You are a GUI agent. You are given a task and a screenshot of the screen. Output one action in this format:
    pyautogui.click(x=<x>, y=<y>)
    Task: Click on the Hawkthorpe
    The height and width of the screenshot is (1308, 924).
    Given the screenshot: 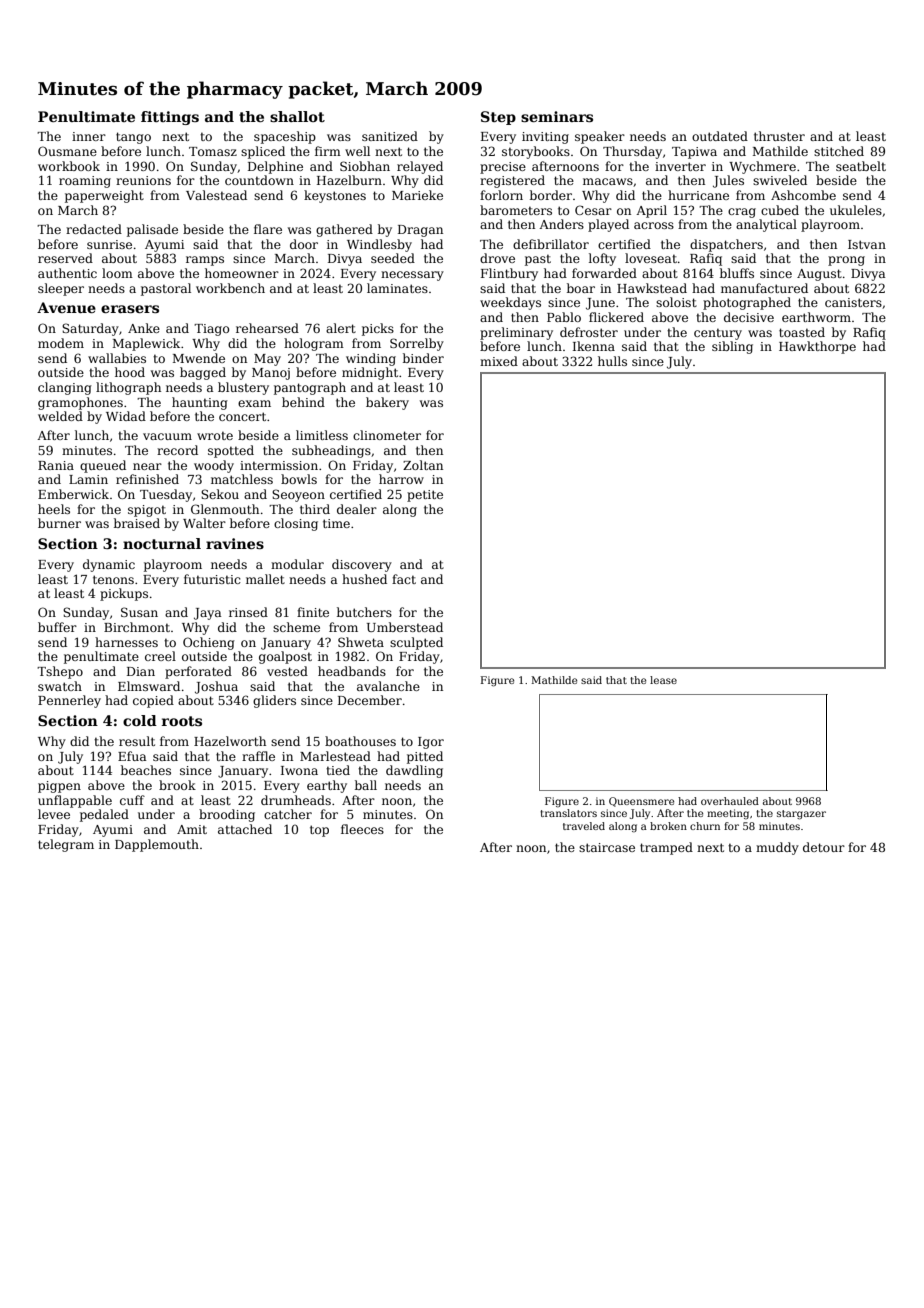 What is the action you would take?
    pyautogui.click(x=817, y=347)
